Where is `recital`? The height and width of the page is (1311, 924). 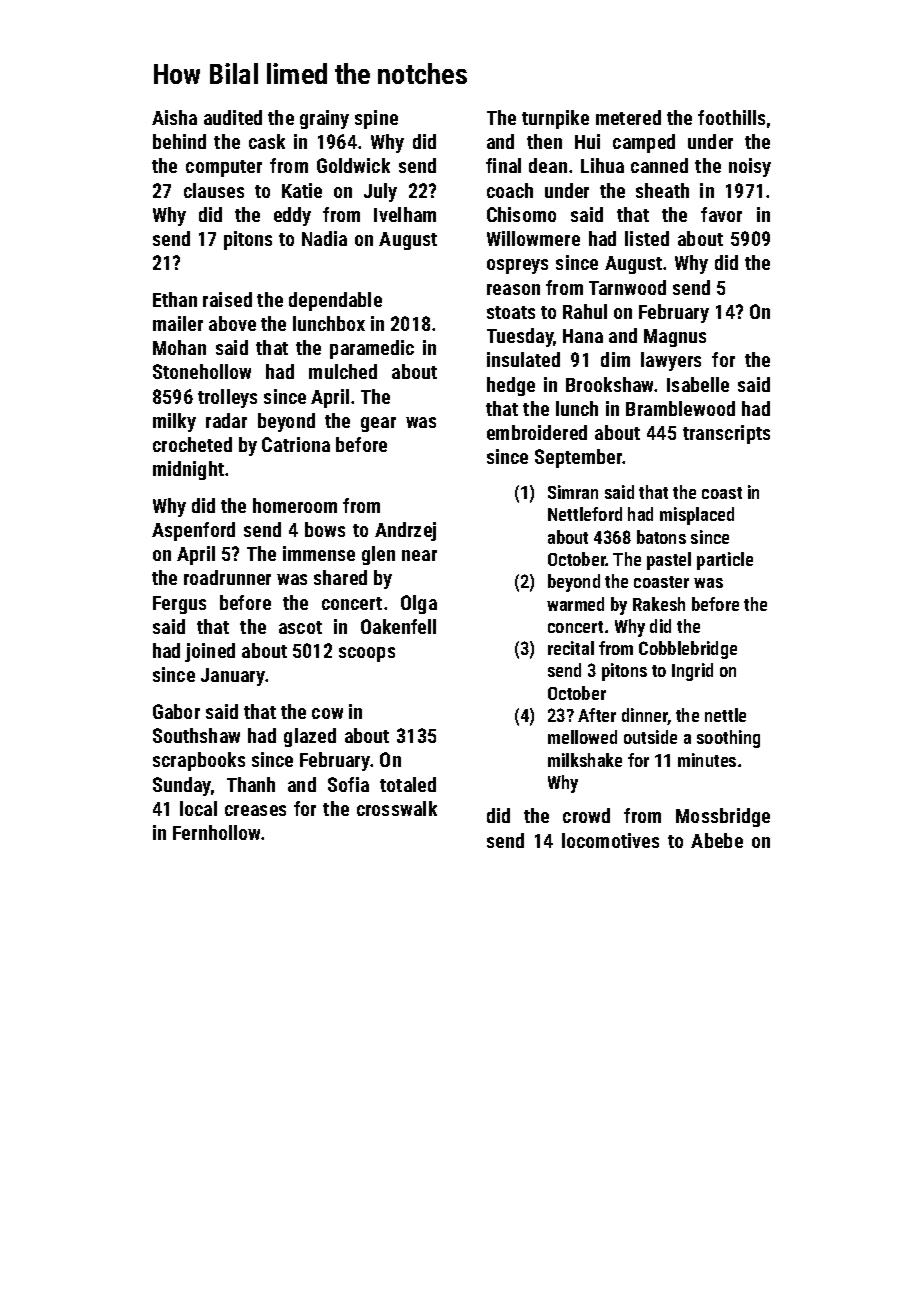
recital is located at coordinates (571, 648).
